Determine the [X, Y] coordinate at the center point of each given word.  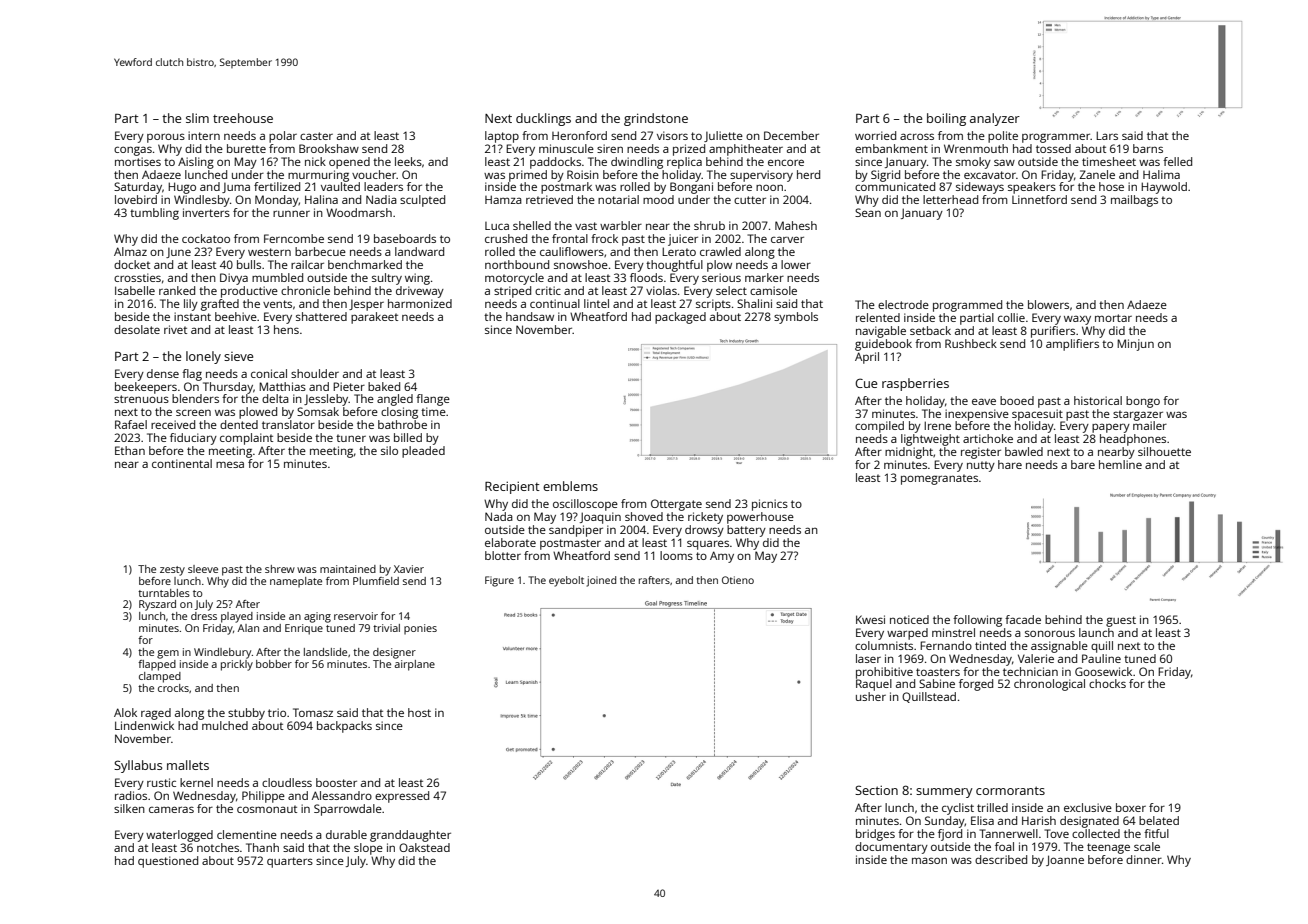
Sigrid [885, 176]
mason [929, 860]
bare [1083, 464]
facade [1023, 619]
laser [868, 658]
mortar [1113, 318]
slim [197, 118]
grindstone [656, 119]
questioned [168, 862]
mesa [230, 464]
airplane [415, 665]
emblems [570, 486]
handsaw [530, 316]
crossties [137, 277]
